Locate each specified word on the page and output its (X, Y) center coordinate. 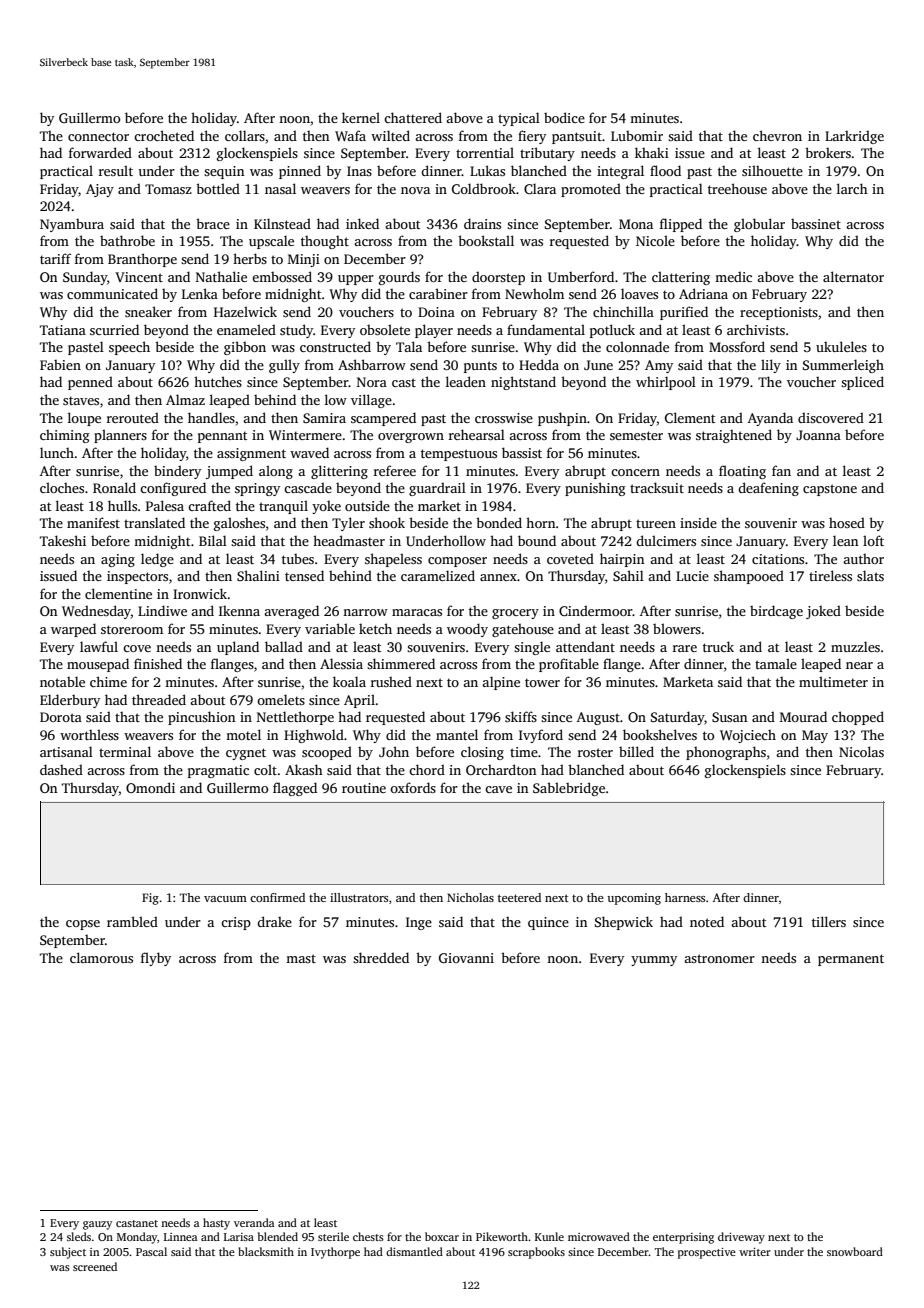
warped (73, 630)
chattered (413, 117)
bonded (499, 522)
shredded (381, 957)
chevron (777, 135)
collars (245, 135)
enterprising (683, 1238)
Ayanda (770, 419)
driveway (741, 1238)
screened (95, 1266)
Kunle (549, 1236)
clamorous (101, 957)
